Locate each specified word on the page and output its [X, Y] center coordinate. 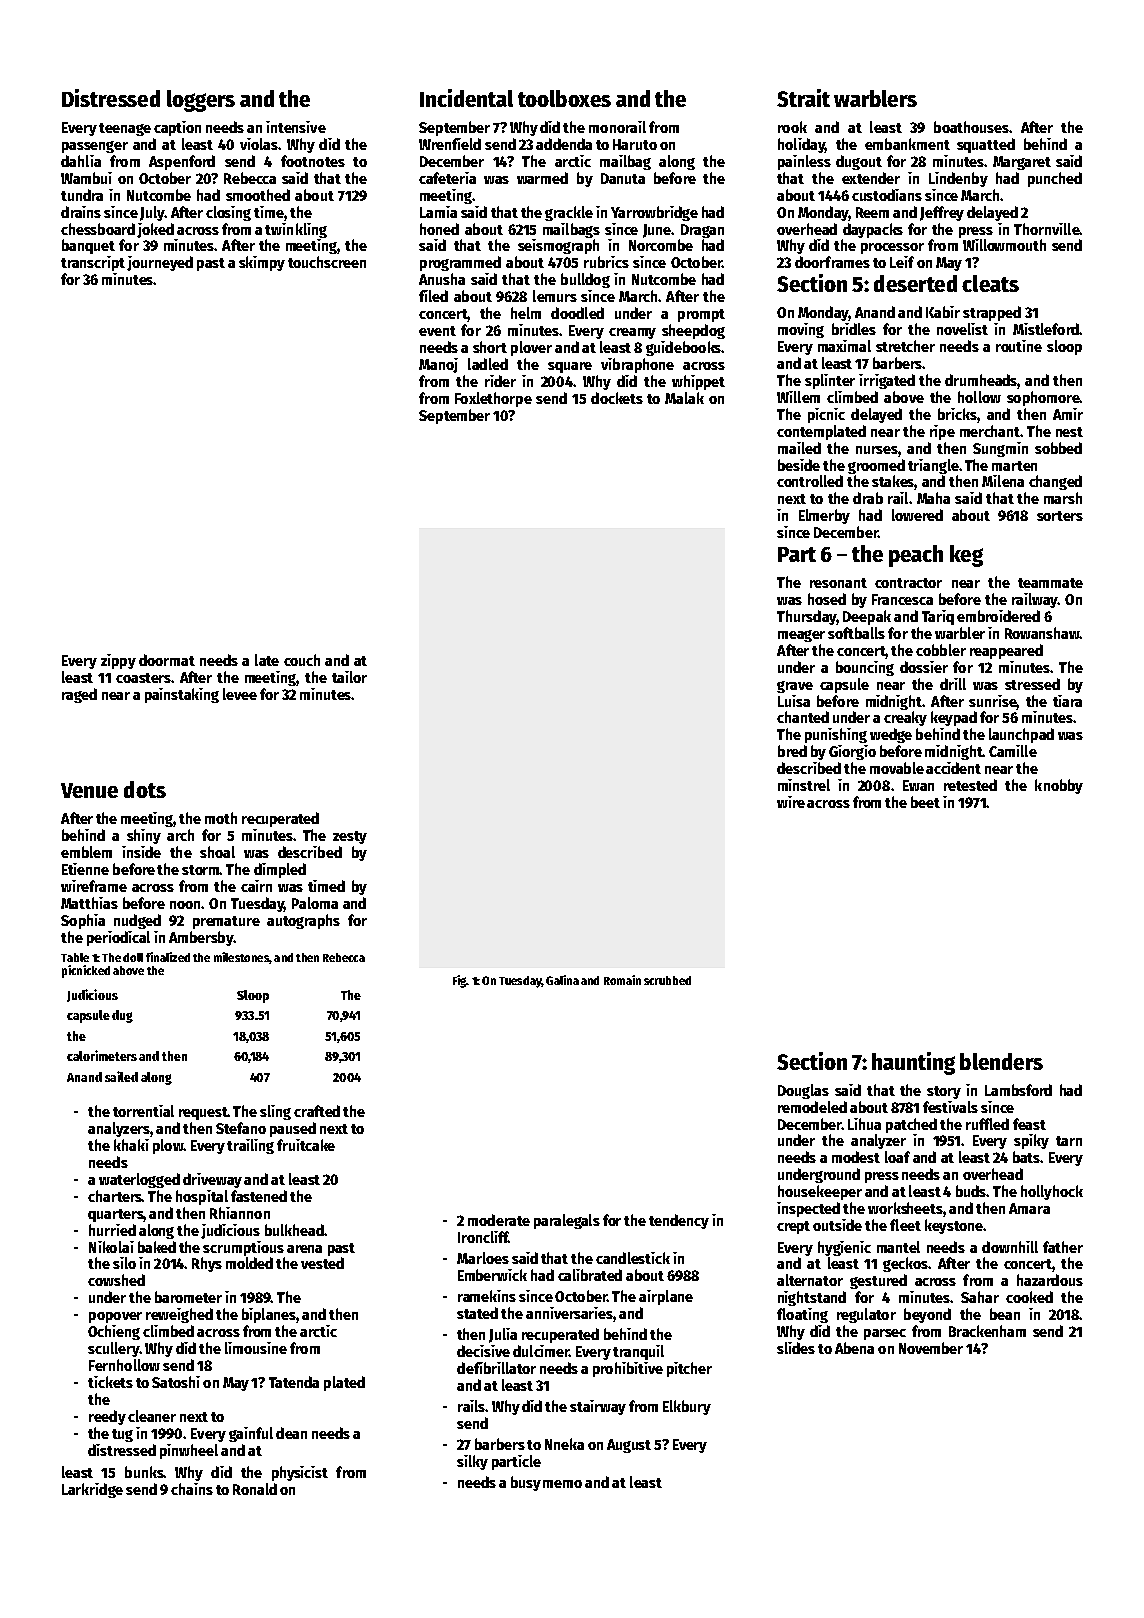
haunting [913, 1063]
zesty [350, 837]
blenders [1001, 1061]
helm [526, 313]
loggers [201, 101]
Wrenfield [450, 144]
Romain [622, 980]
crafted [317, 1111]
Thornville [1046, 229]
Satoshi [176, 1382]
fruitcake [306, 1145]
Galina [562, 980]
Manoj [438, 365]
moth [221, 818]
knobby [1059, 786]
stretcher [905, 346]
